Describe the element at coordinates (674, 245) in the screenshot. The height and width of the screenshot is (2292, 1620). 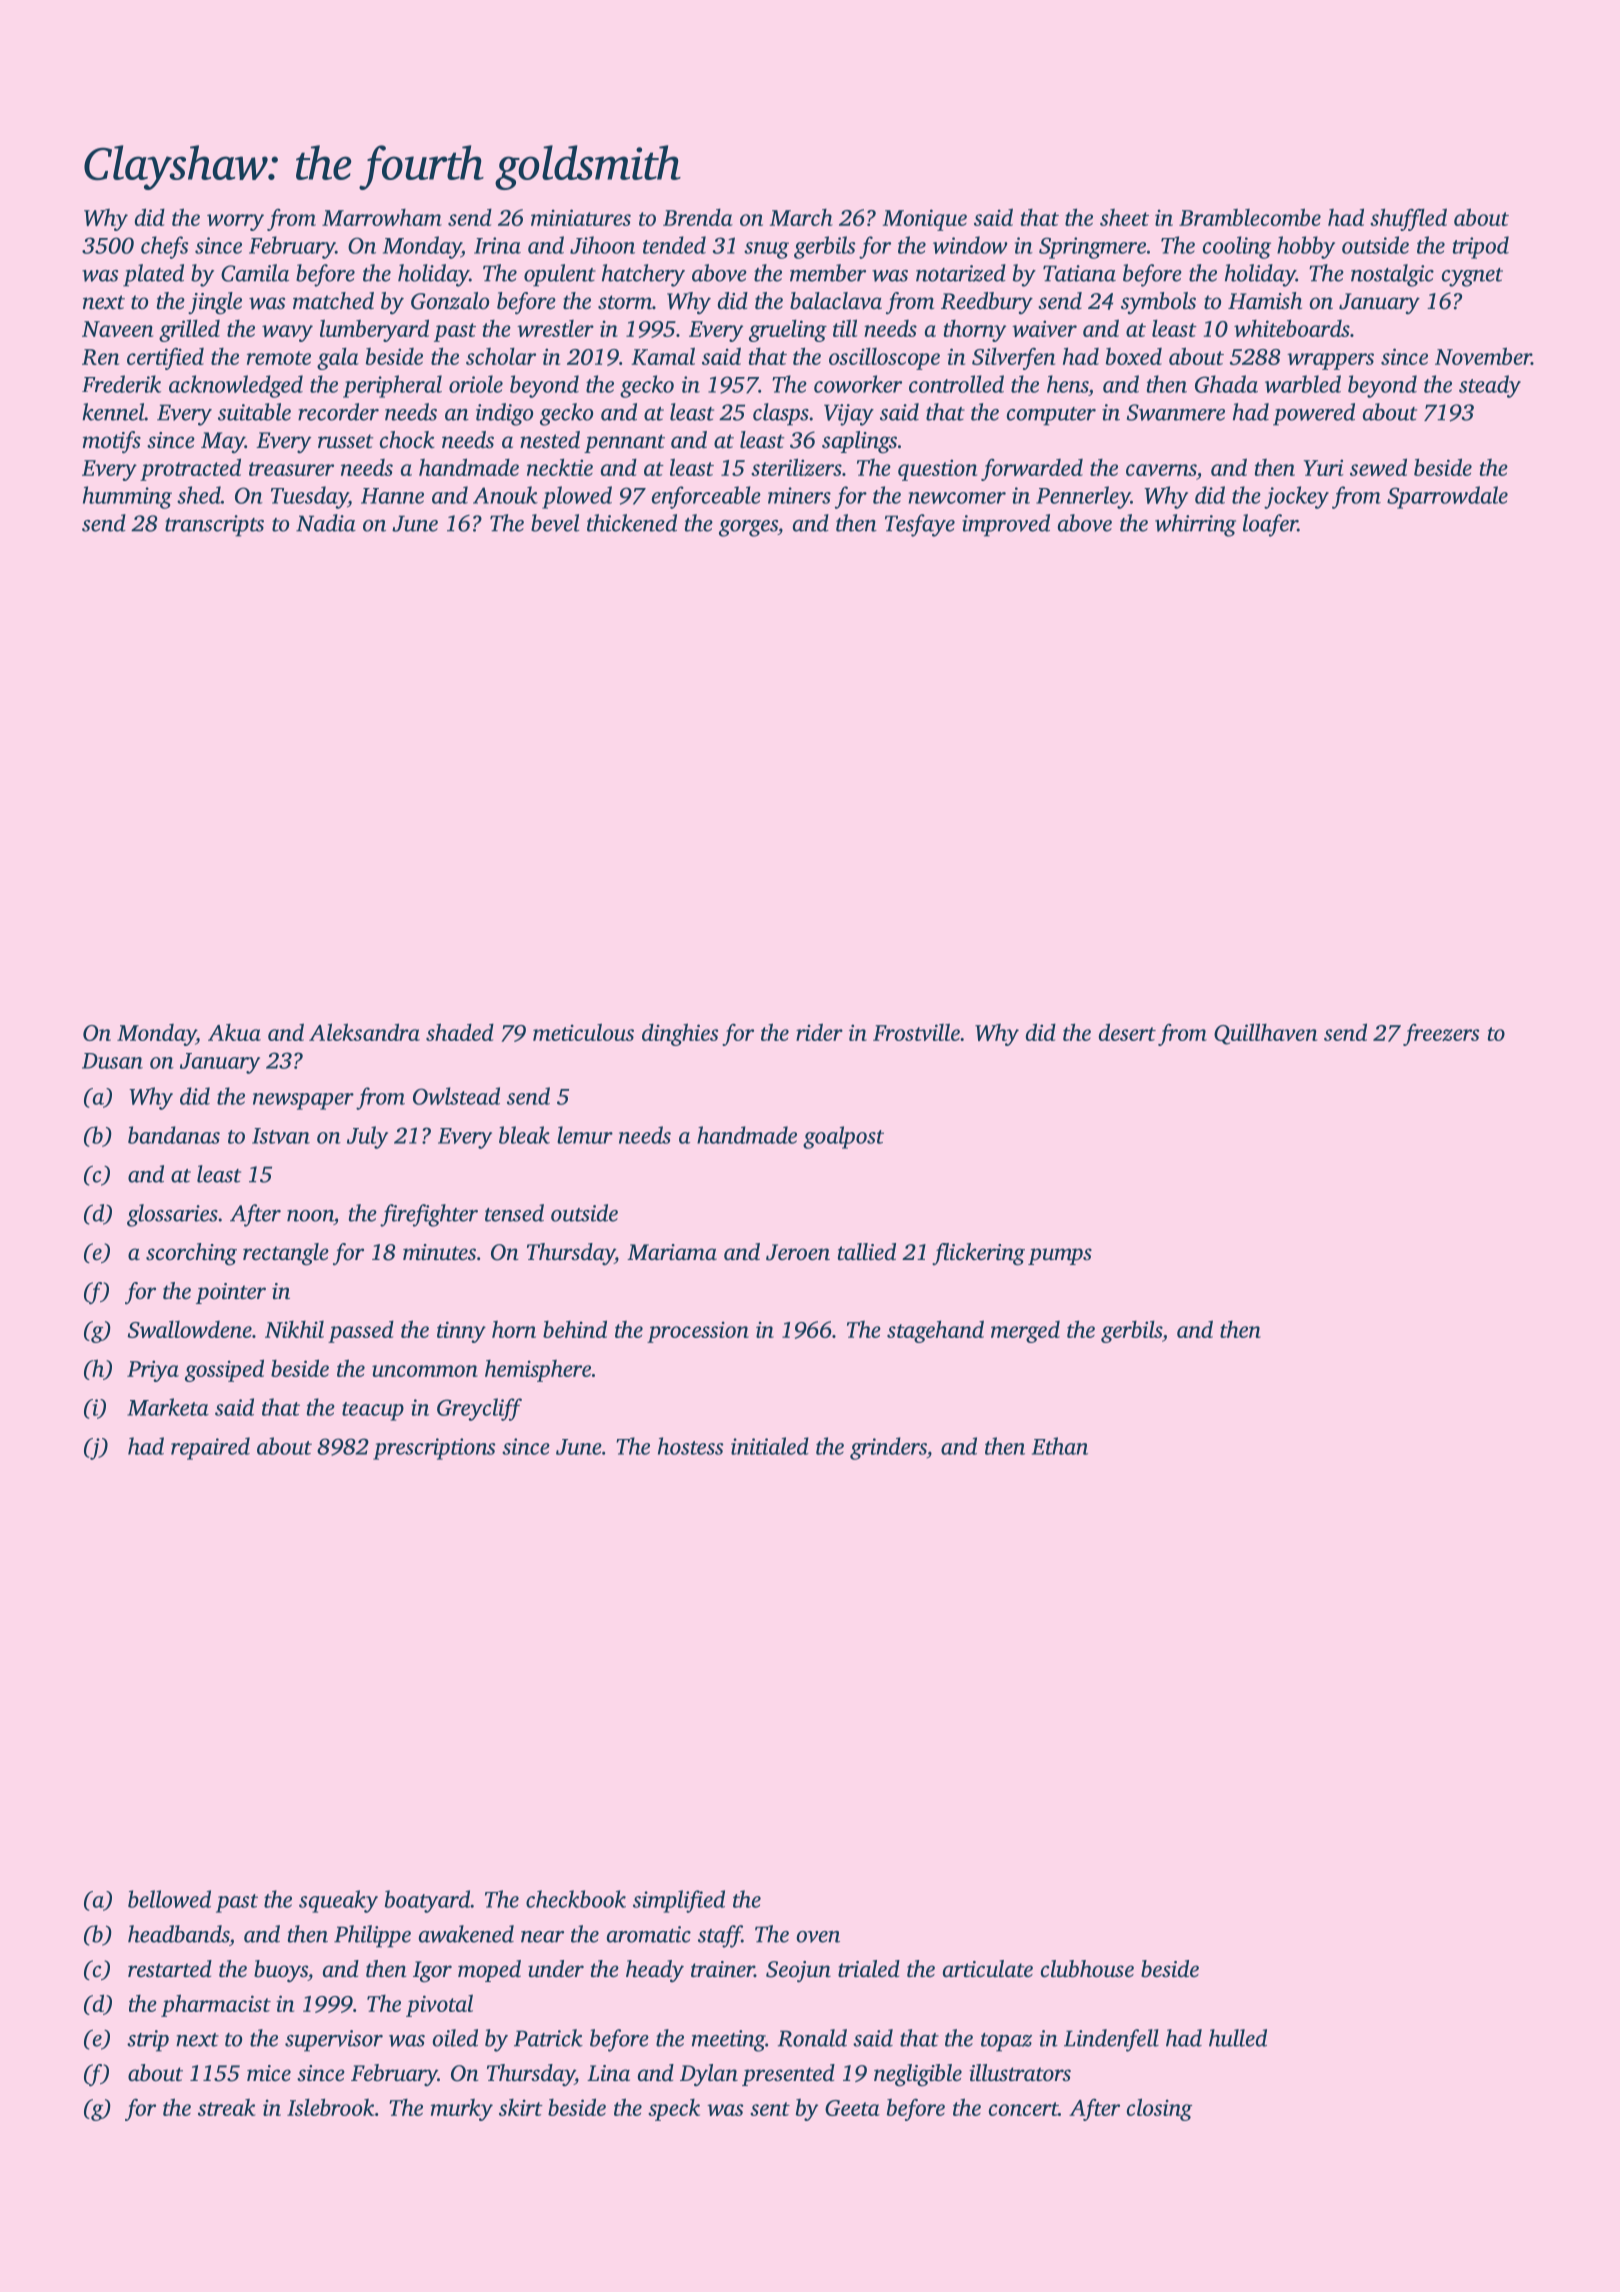
I see `tended` at that location.
